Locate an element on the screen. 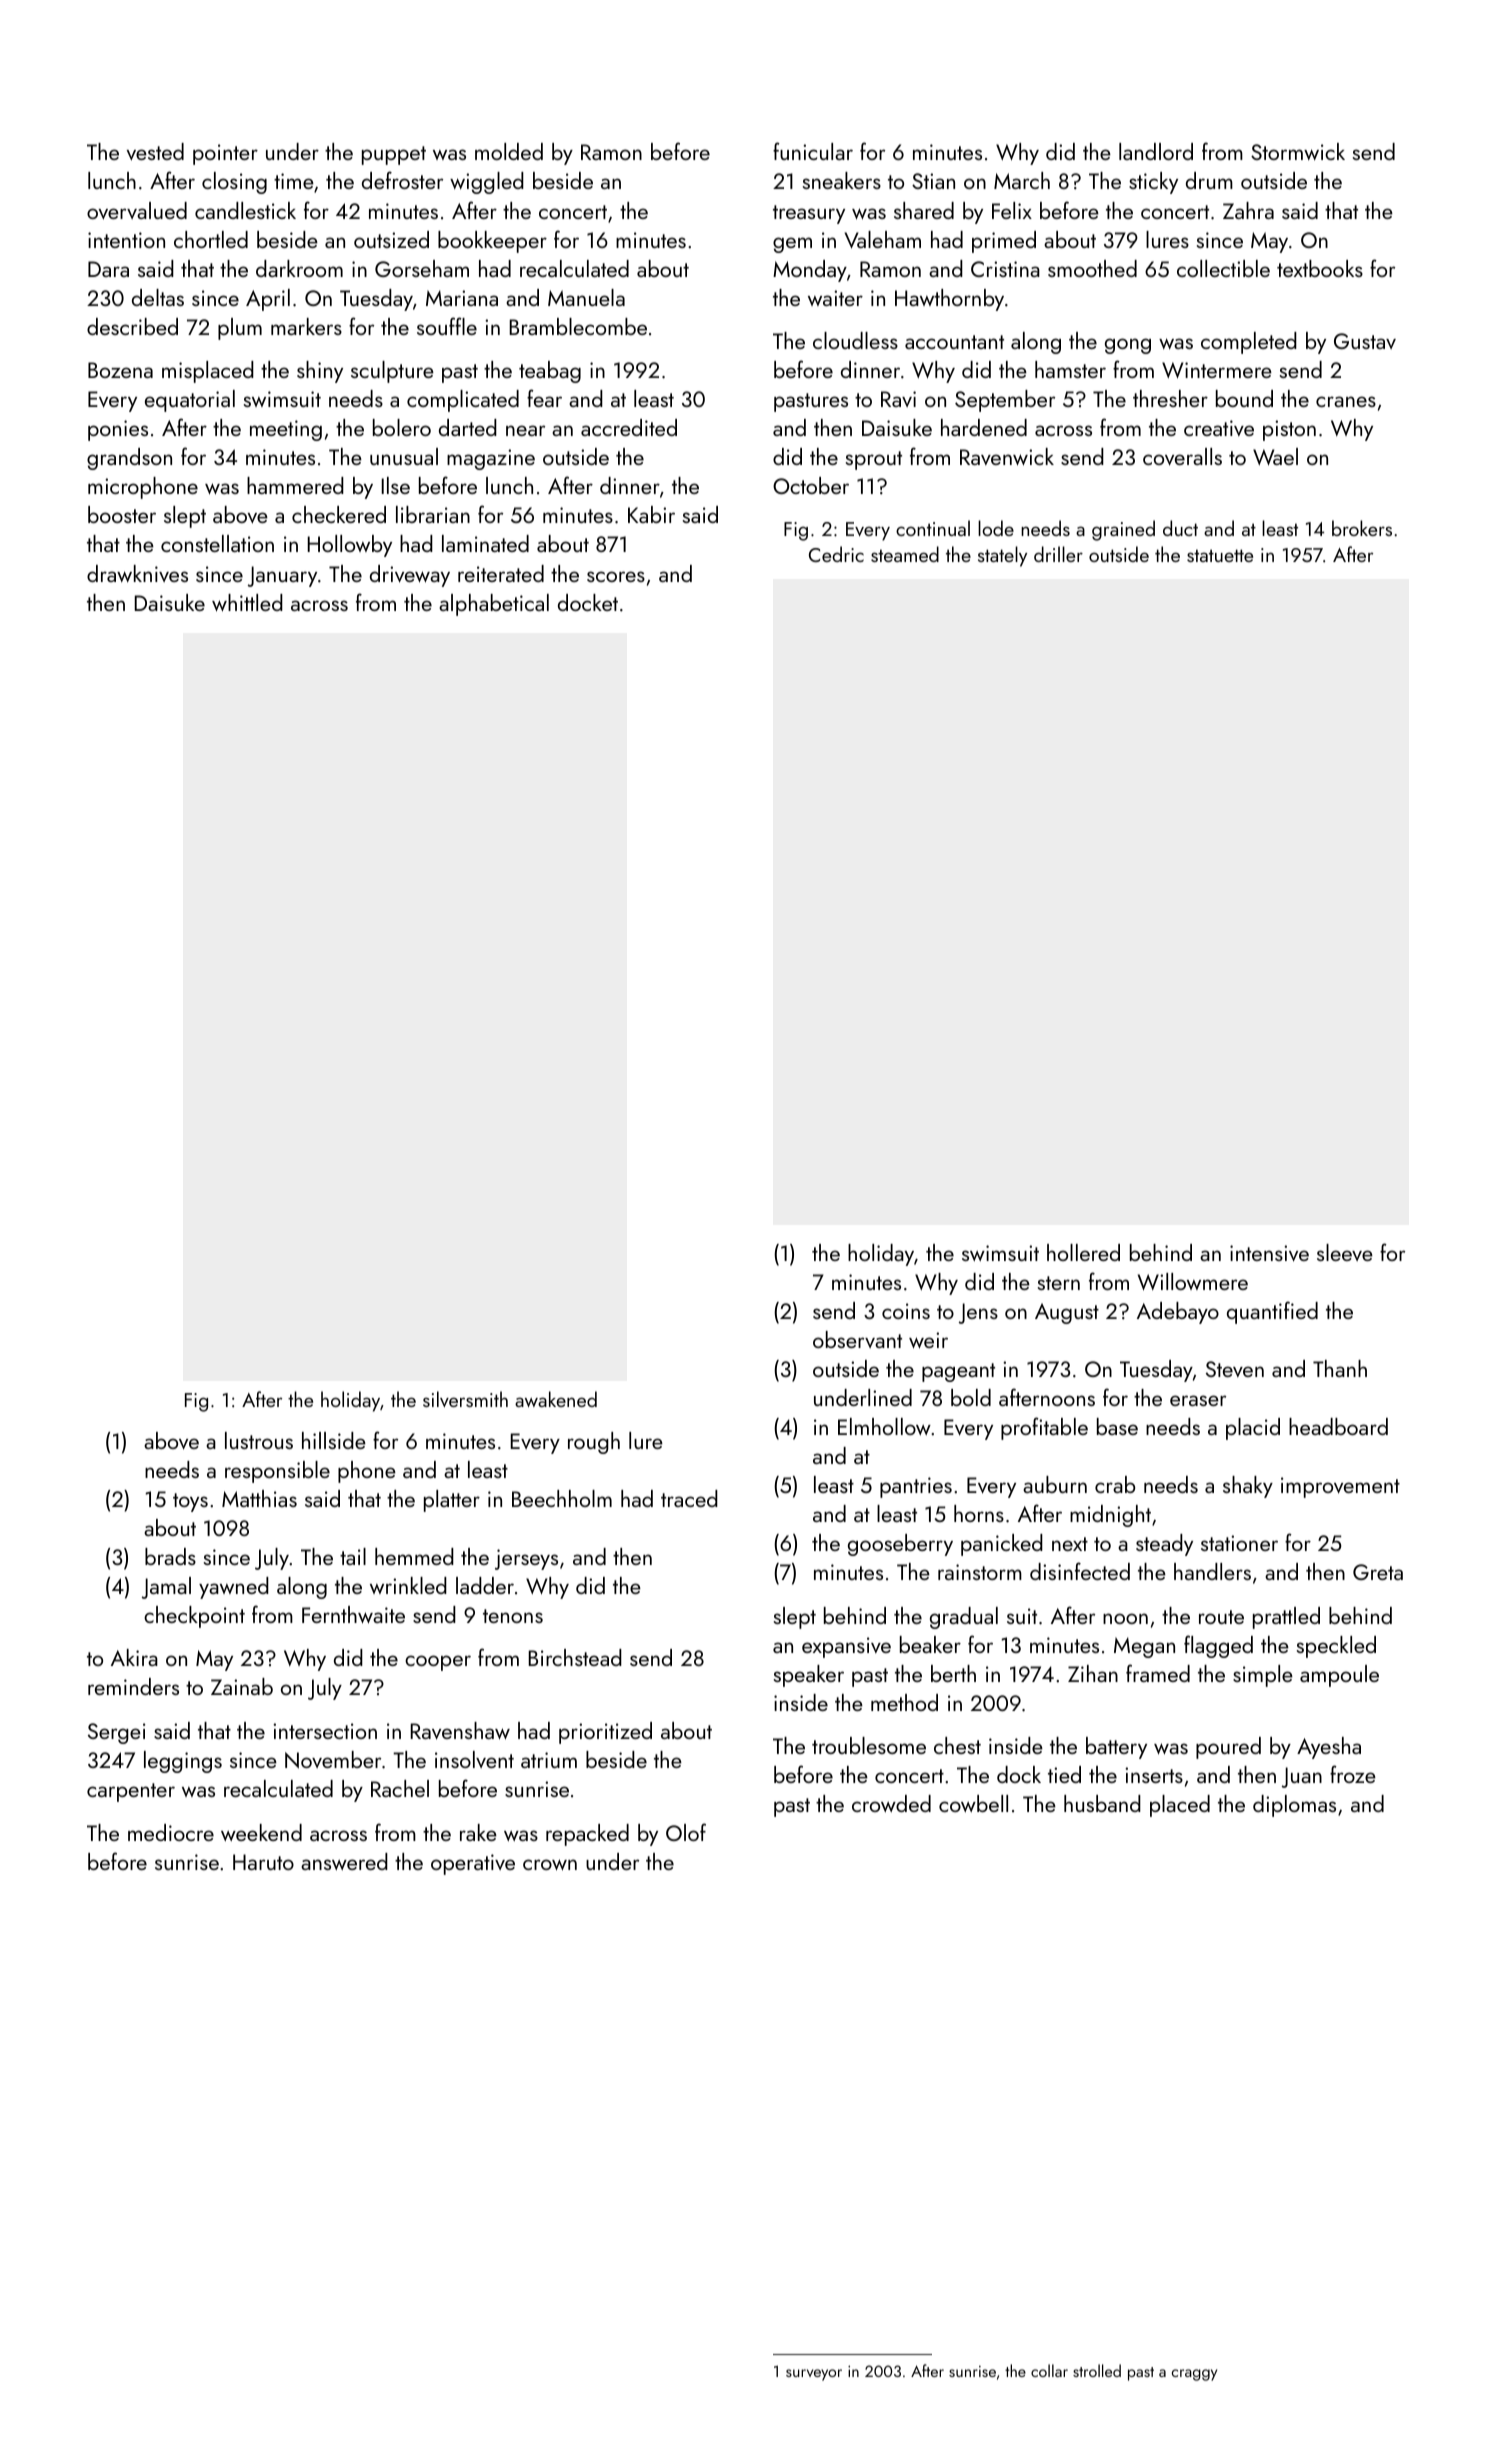 The width and height of the screenshot is (1496, 2464). whittled is located at coordinates (247, 602).
